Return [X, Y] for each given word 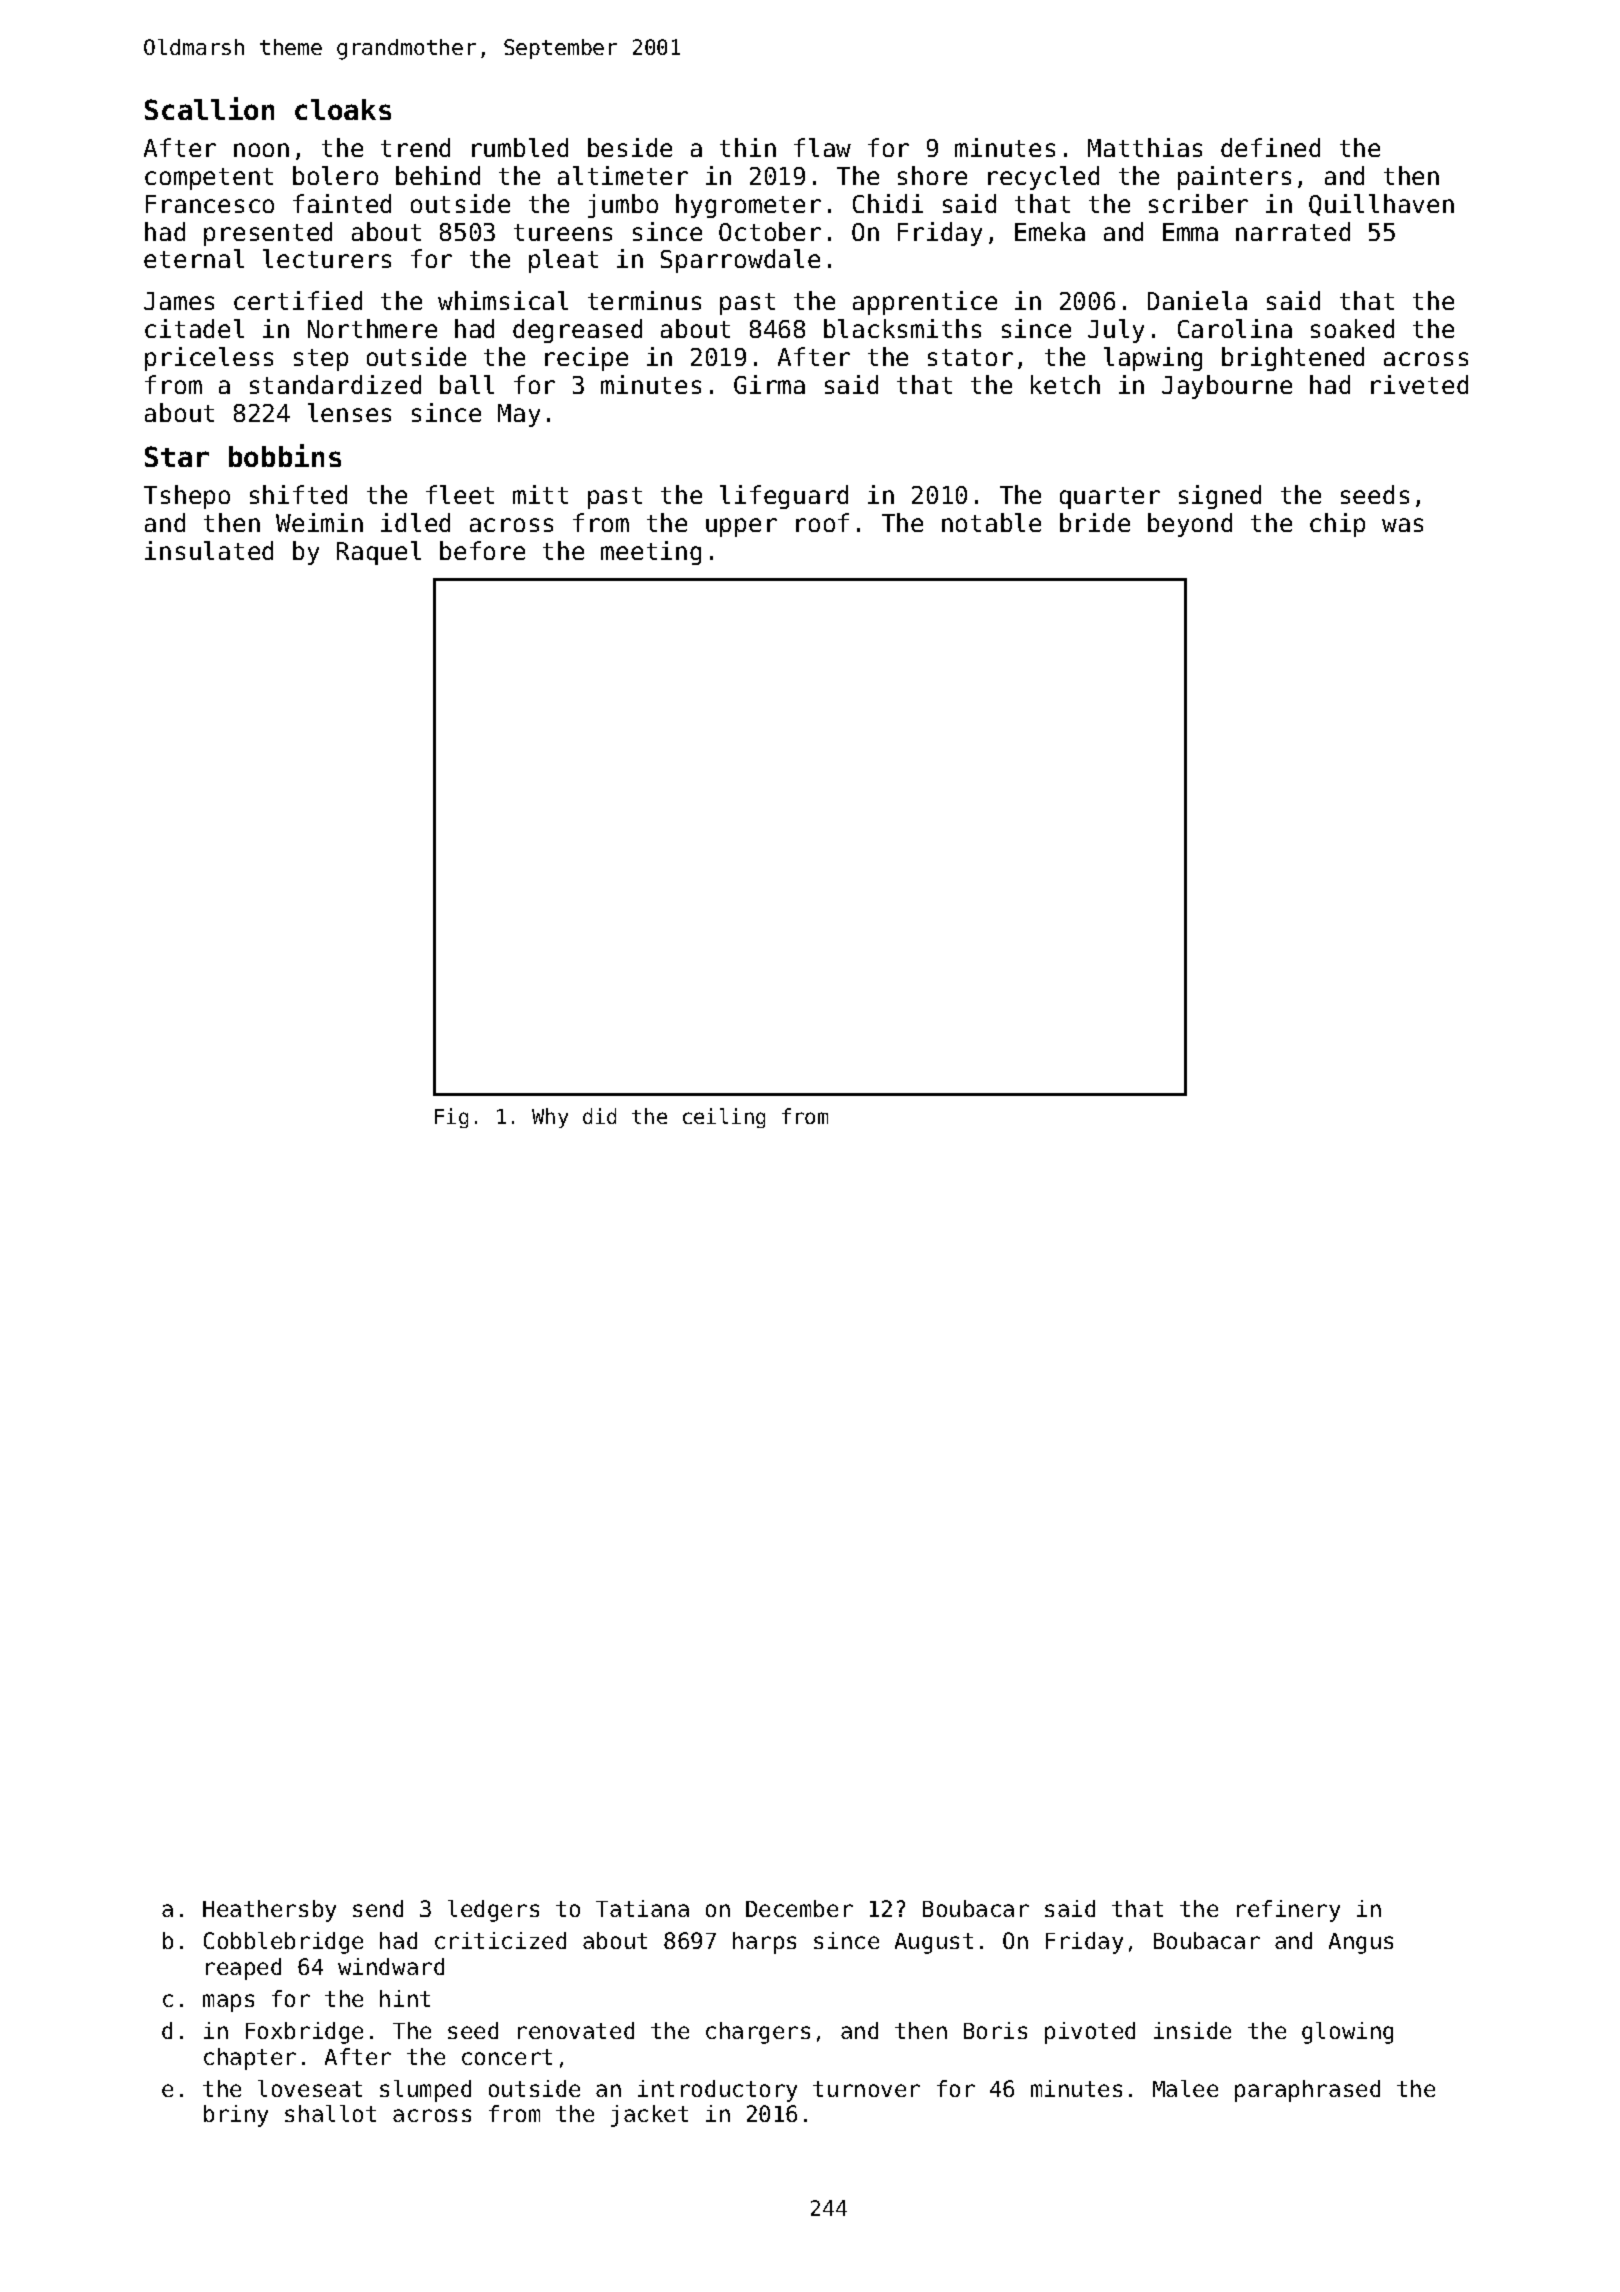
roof [822, 522]
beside [630, 147]
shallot [330, 2113]
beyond [1190, 525]
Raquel [379, 553]
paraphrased [1307, 2091]
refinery [1288, 1911]
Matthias [1145, 147]
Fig [451, 1118]
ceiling [724, 1118]
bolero [335, 175]
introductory [717, 2091]
